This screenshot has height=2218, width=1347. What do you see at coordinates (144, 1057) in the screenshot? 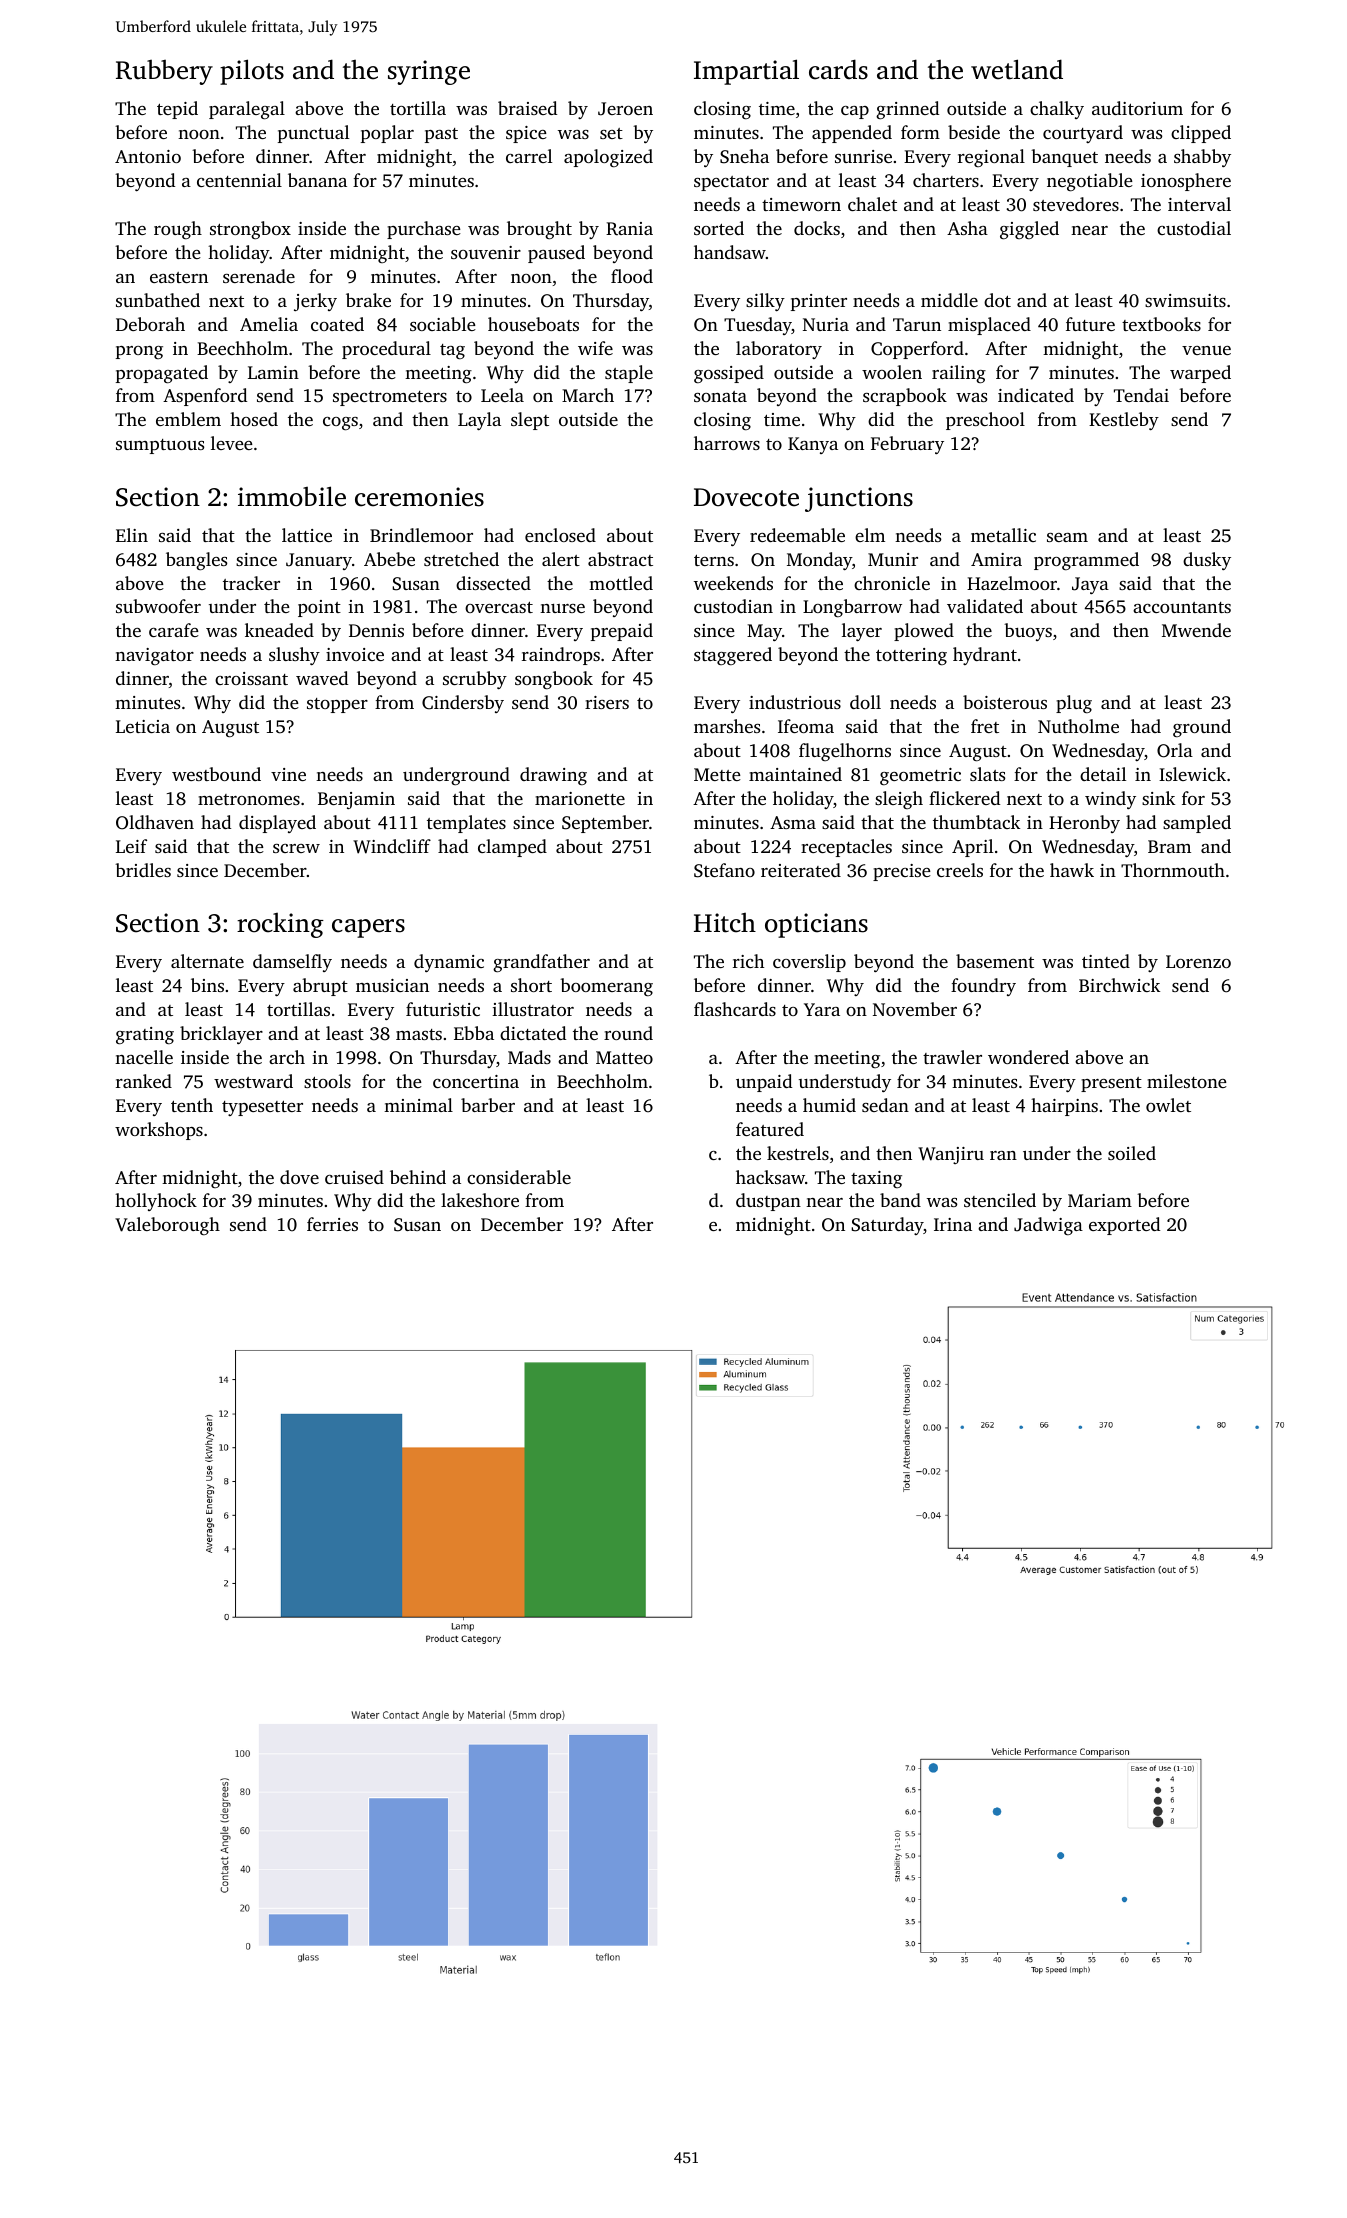
I see `nacelle` at bounding box center [144, 1057].
